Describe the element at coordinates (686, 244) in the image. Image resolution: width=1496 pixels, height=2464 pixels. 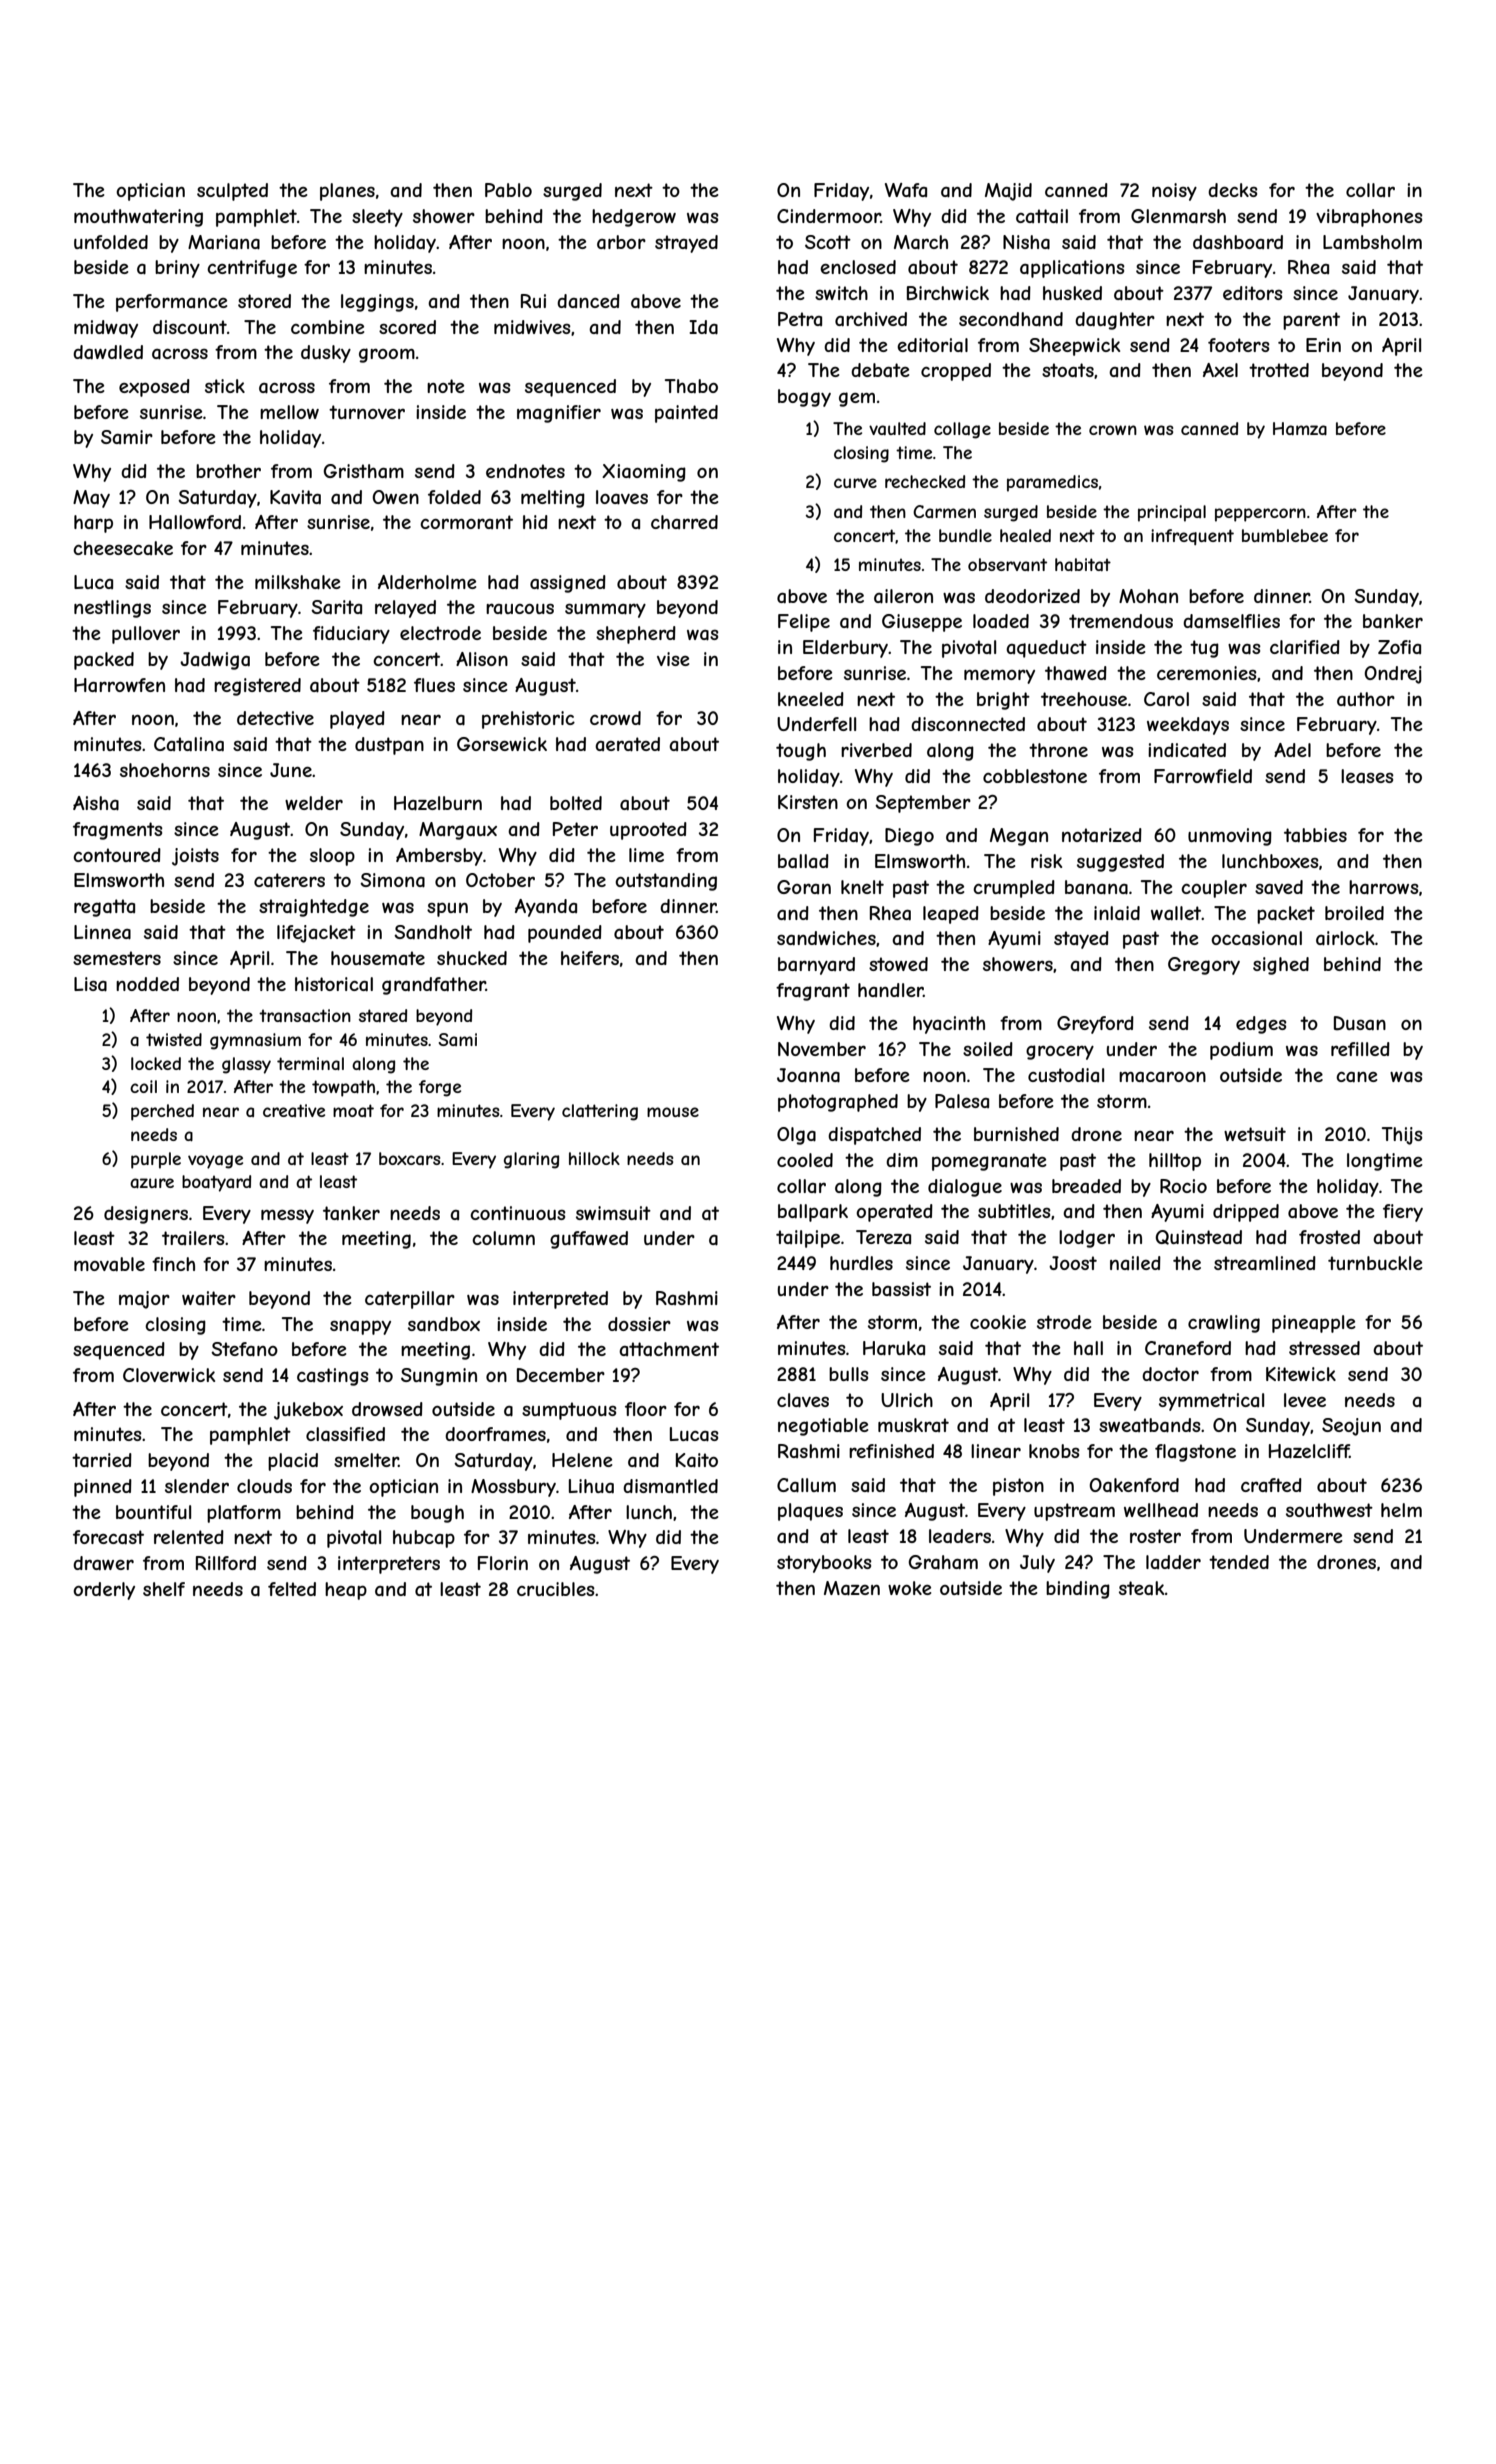
I see `strayed` at that location.
